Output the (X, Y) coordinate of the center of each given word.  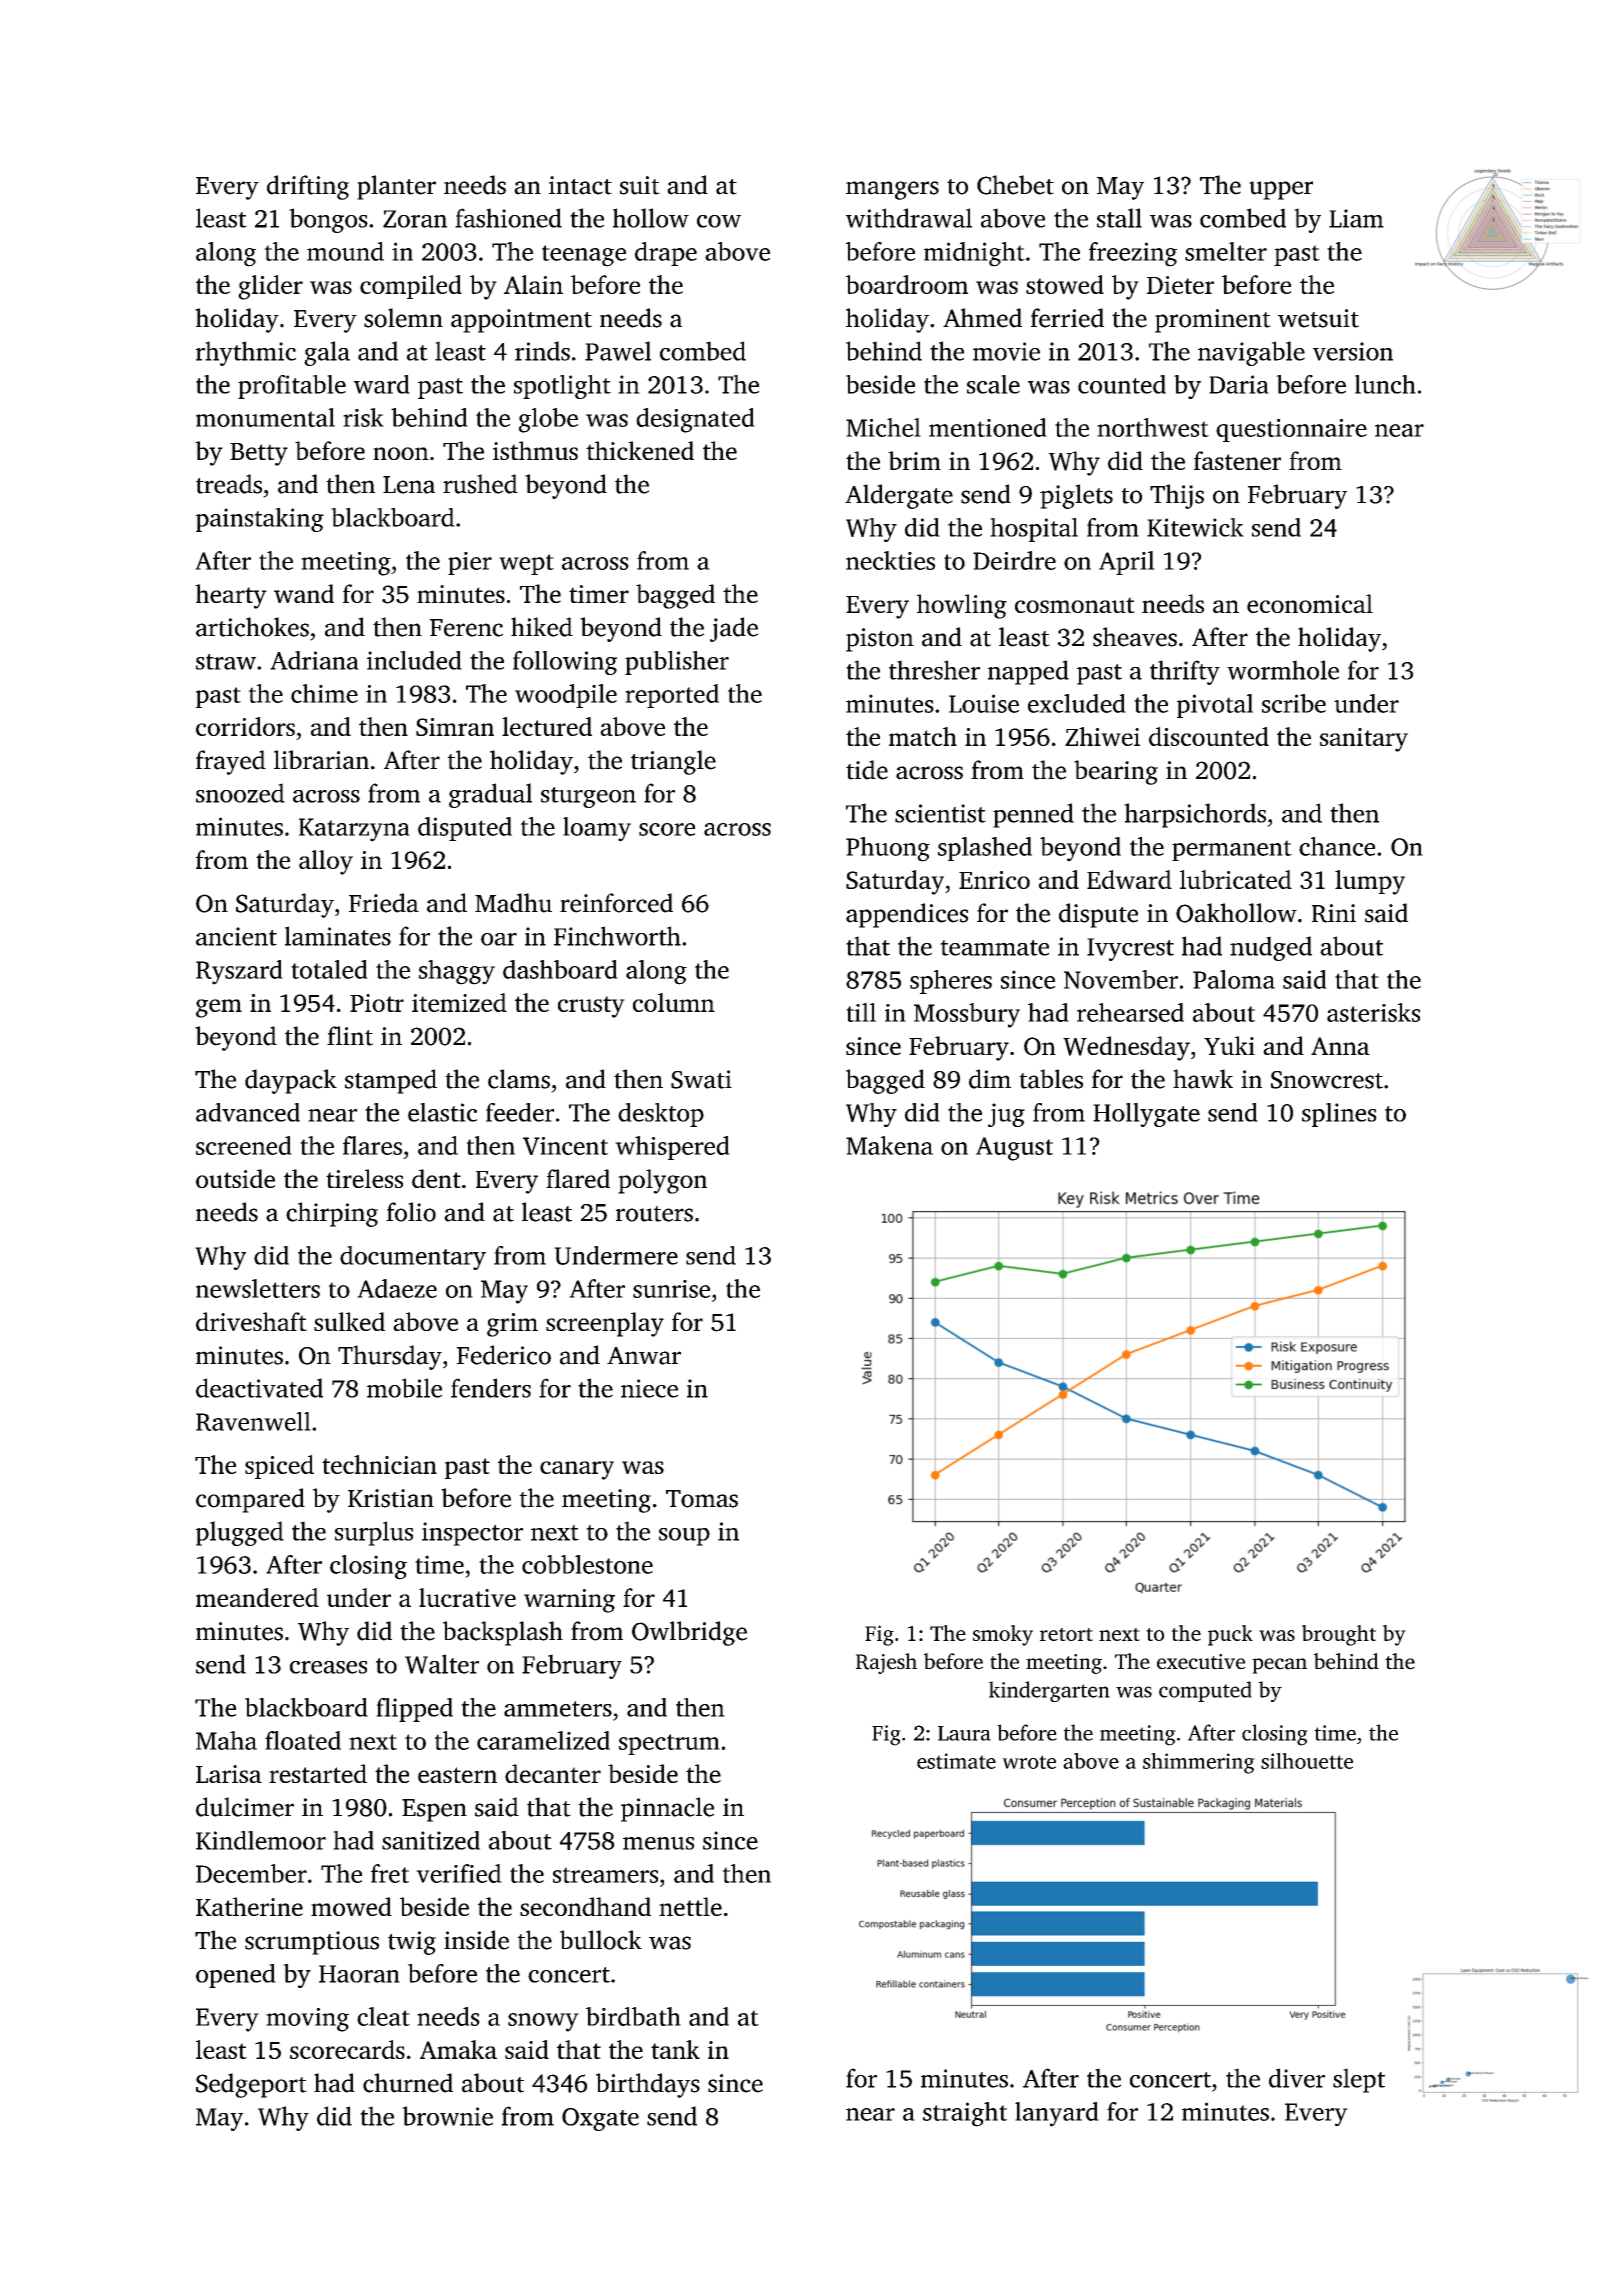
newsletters (258, 1288)
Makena (889, 1145)
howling (962, 606)
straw (226, 662)
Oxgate (600, 2119)
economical (1310, 603)
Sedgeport (251, 2085)
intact (580, 185)
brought (1339, 1635)
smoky (1003, 1635)
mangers (892, 190)
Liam (1356, 218)
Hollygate (1146, 1115)
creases (328, 1667)
